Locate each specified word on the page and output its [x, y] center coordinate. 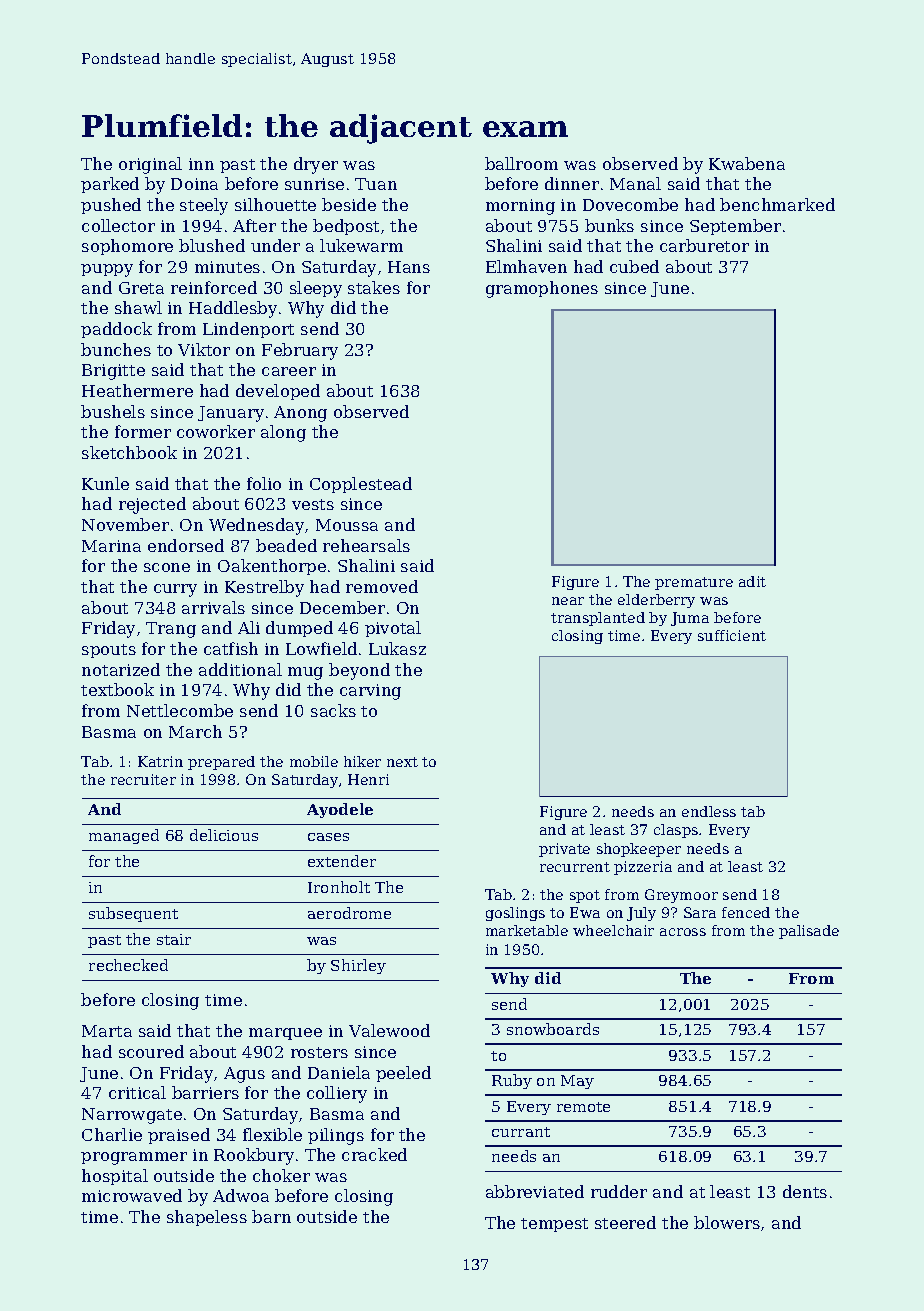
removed [382, 586]
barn [271, 1216]
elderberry [656, 601]
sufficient [732, 635]
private [564, 850]
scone [167, 567]
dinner [572, 183]
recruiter [143, 779]
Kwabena [747, 163]
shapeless [207, 1218]
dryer [316, 165]
